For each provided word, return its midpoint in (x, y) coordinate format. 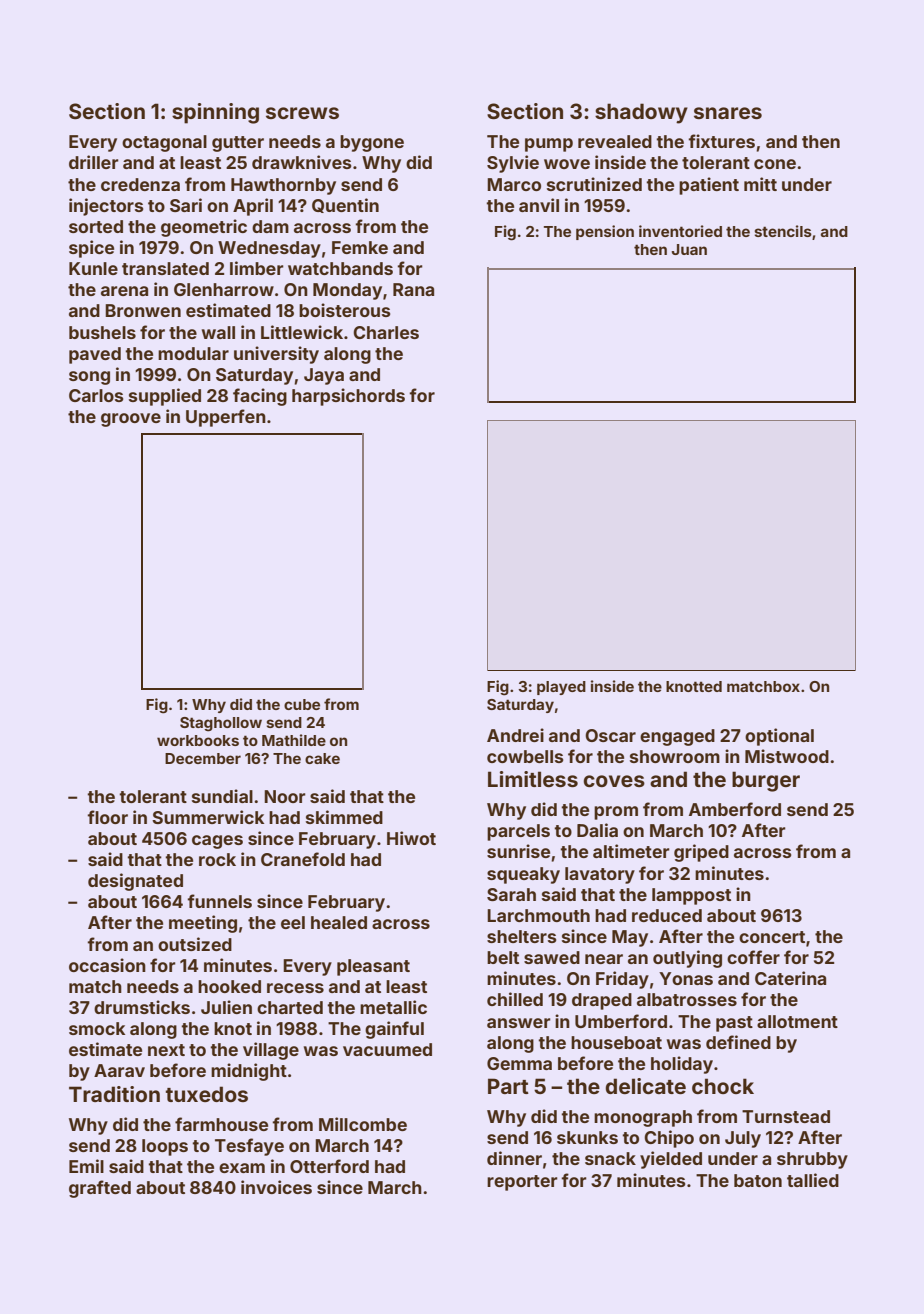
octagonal (164, 143)
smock (97, 1028)
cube (302, 704)
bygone (372, 143)
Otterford (329, 1166)
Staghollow (221, 724)
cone (775, 164)
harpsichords (348, 397)
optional (779, 737)
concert (772, 937)
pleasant (373, 967)
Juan (689, 249)
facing (260, 397)
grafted (100, 1189)
